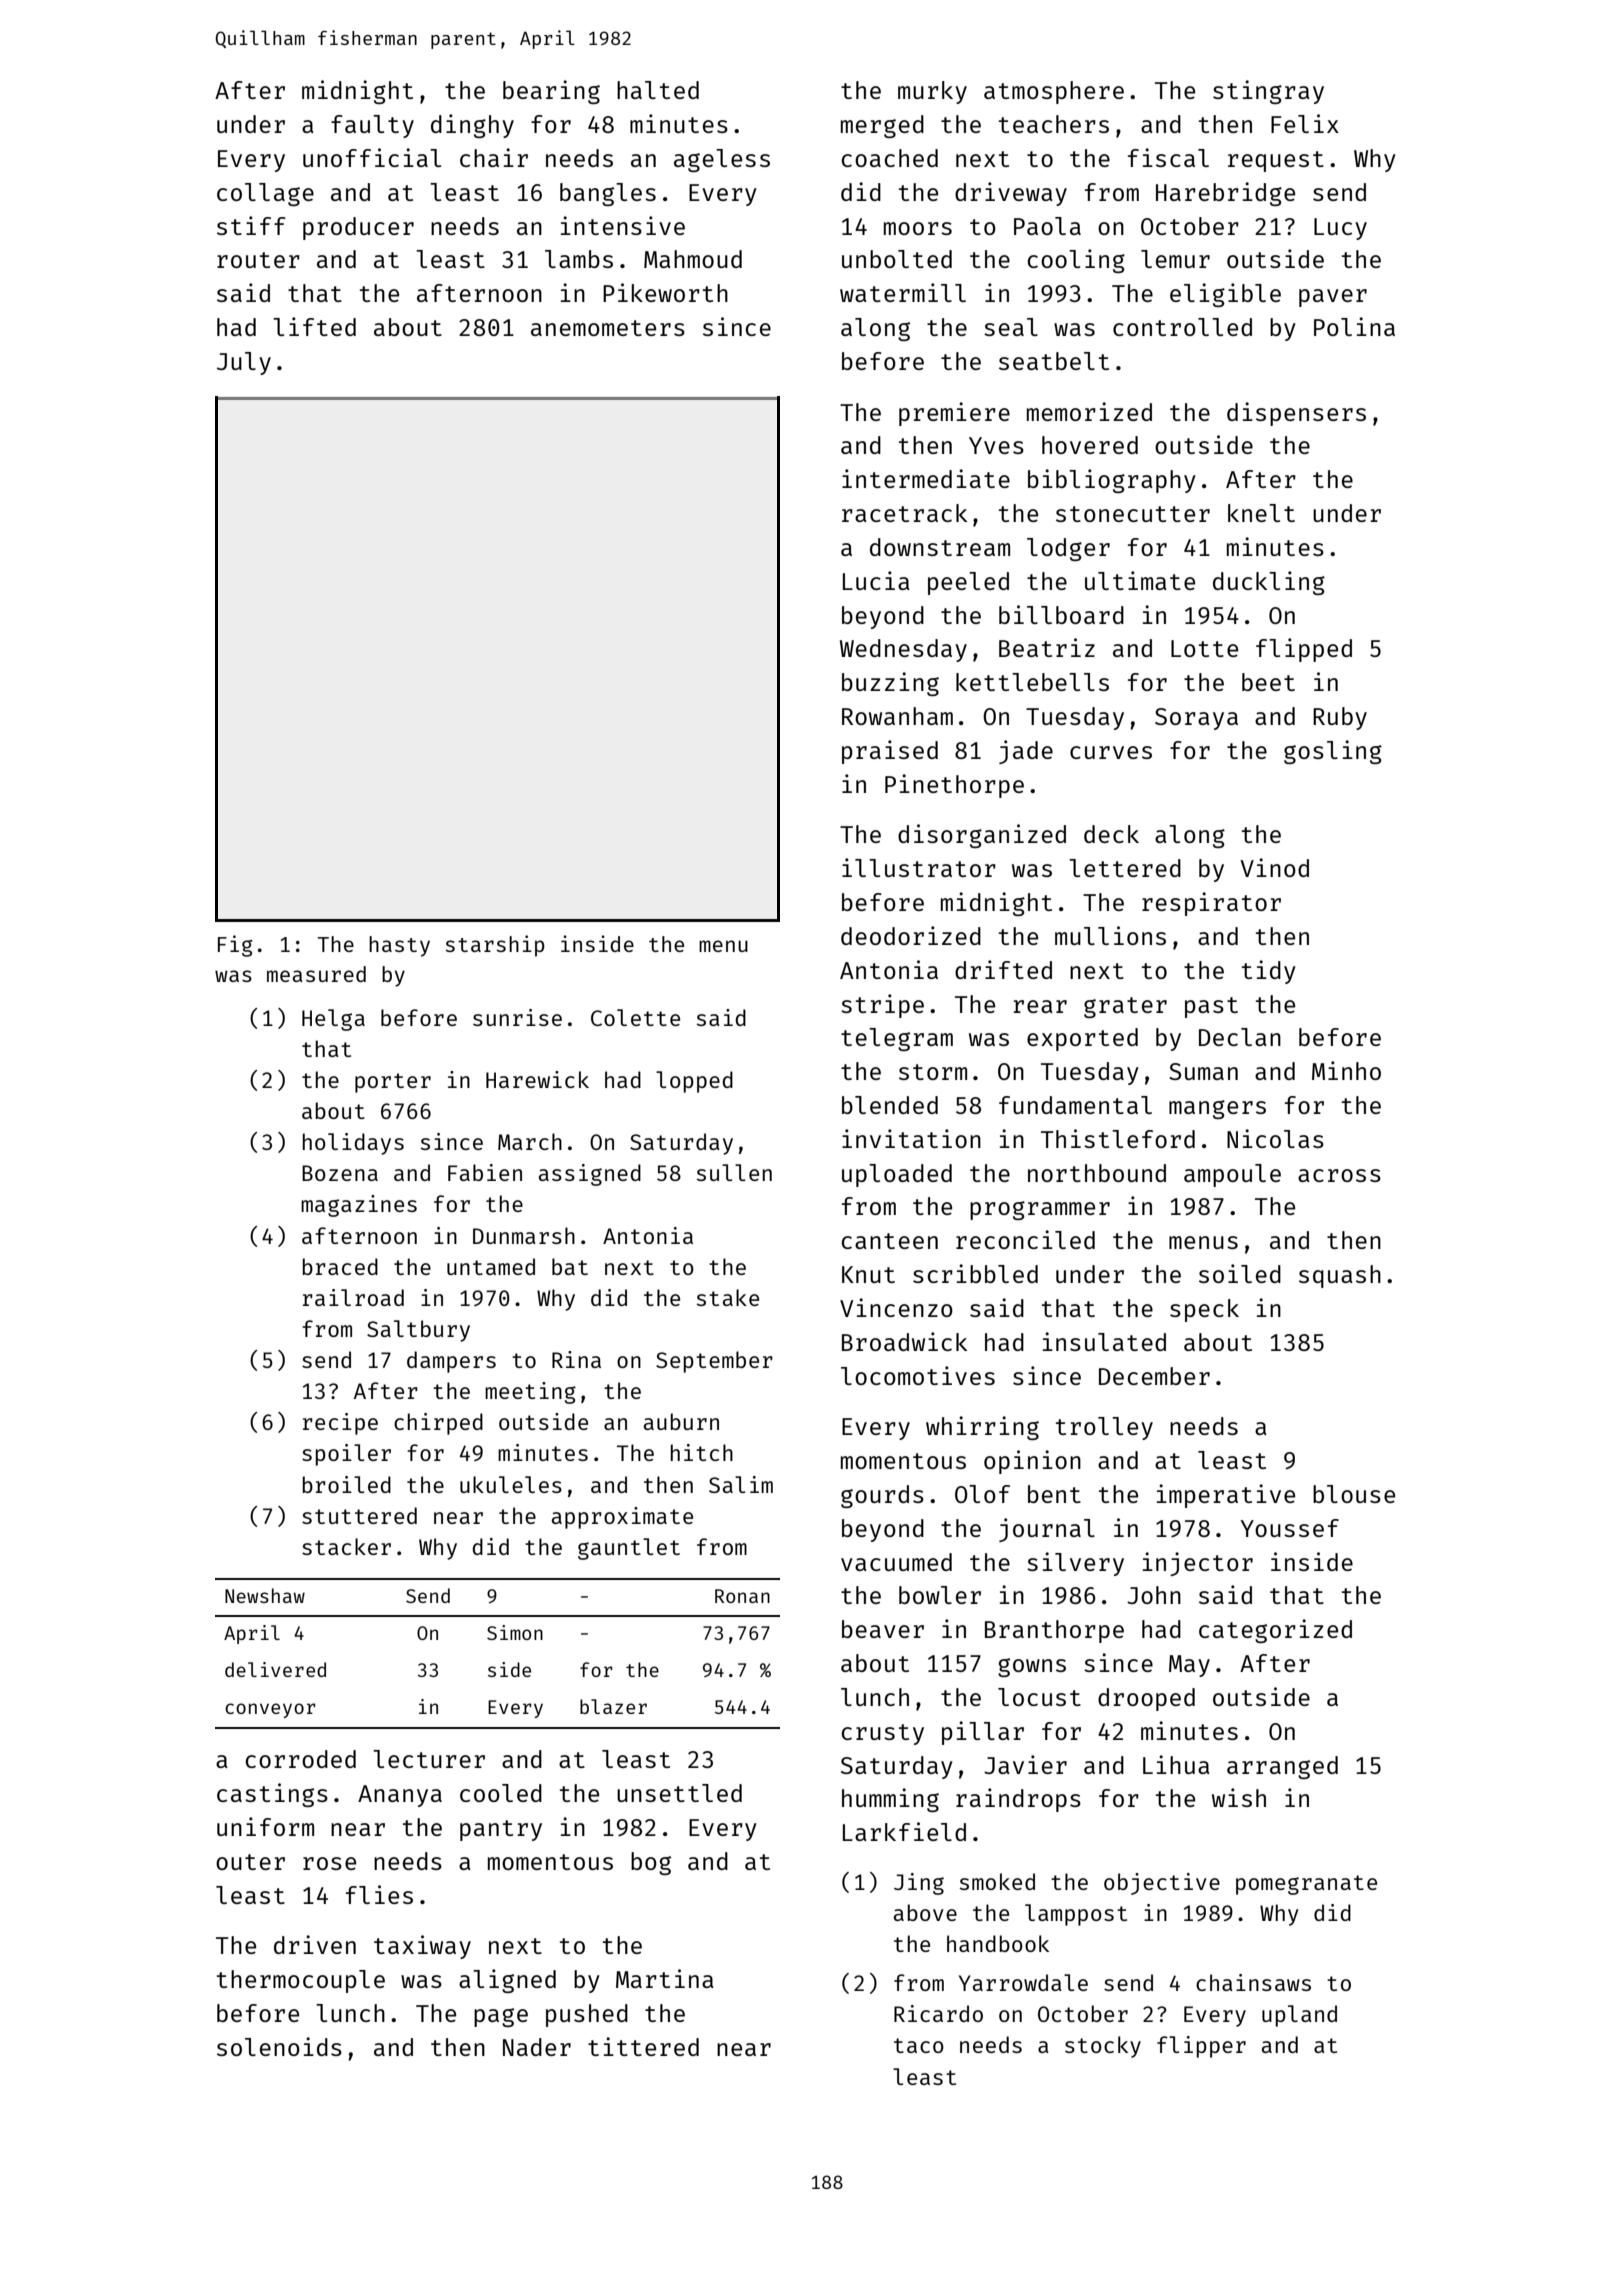 This screenshot has height=2292, width=1620. I want to click on July, so click(244, 363).
